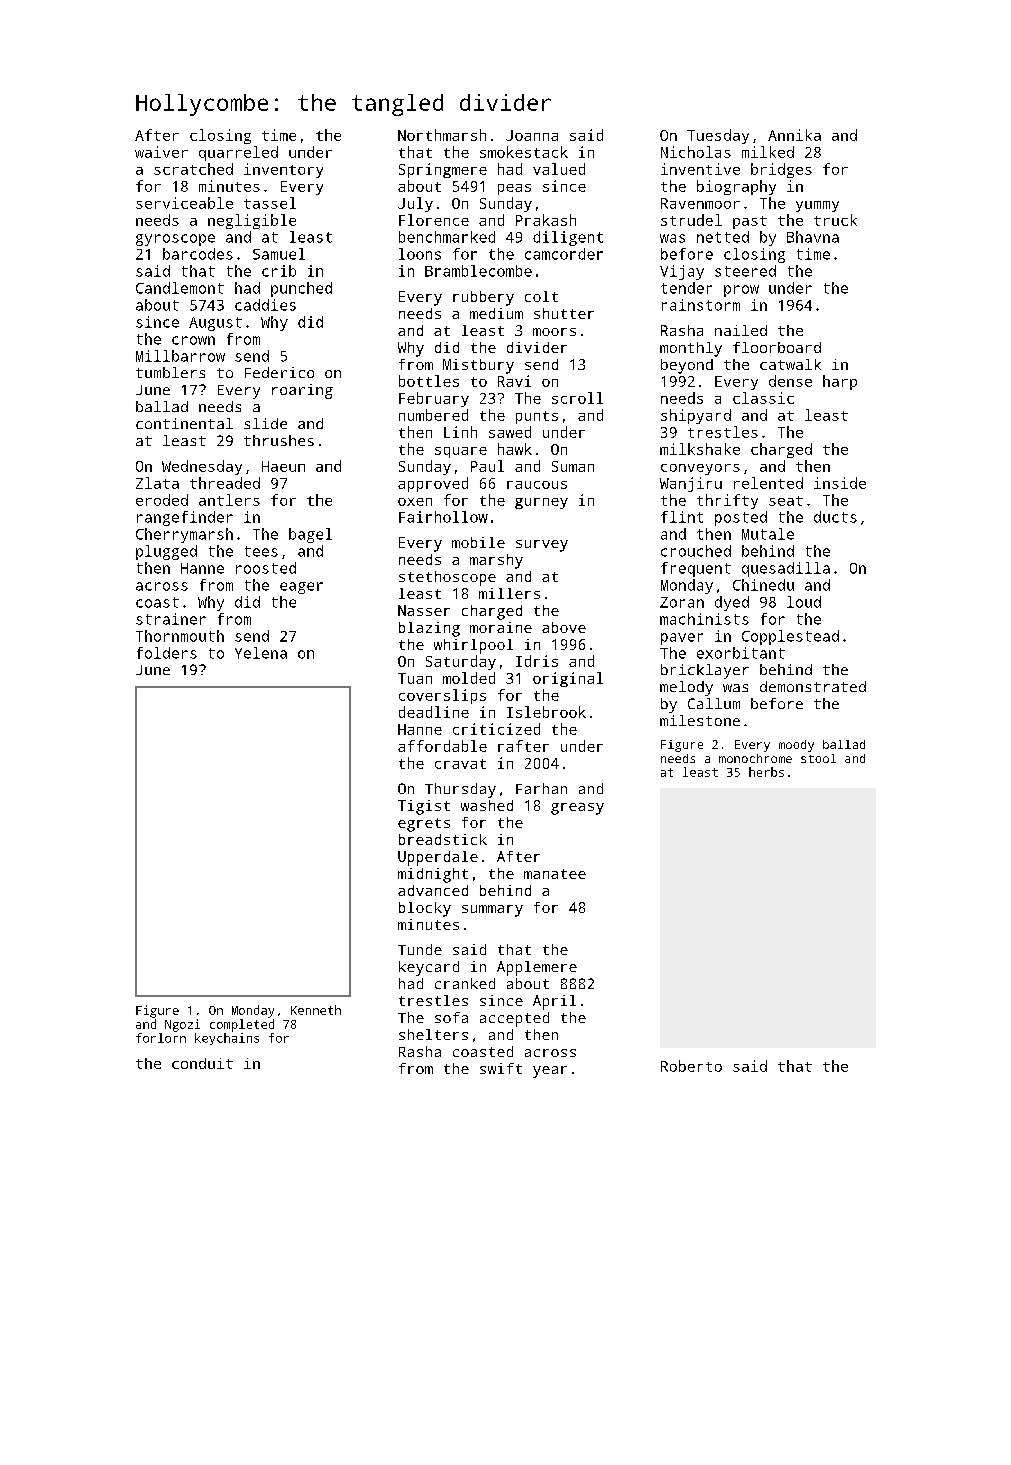  Describe the element at coordinates (509, 593) in the image. I see `millers` at that location.
